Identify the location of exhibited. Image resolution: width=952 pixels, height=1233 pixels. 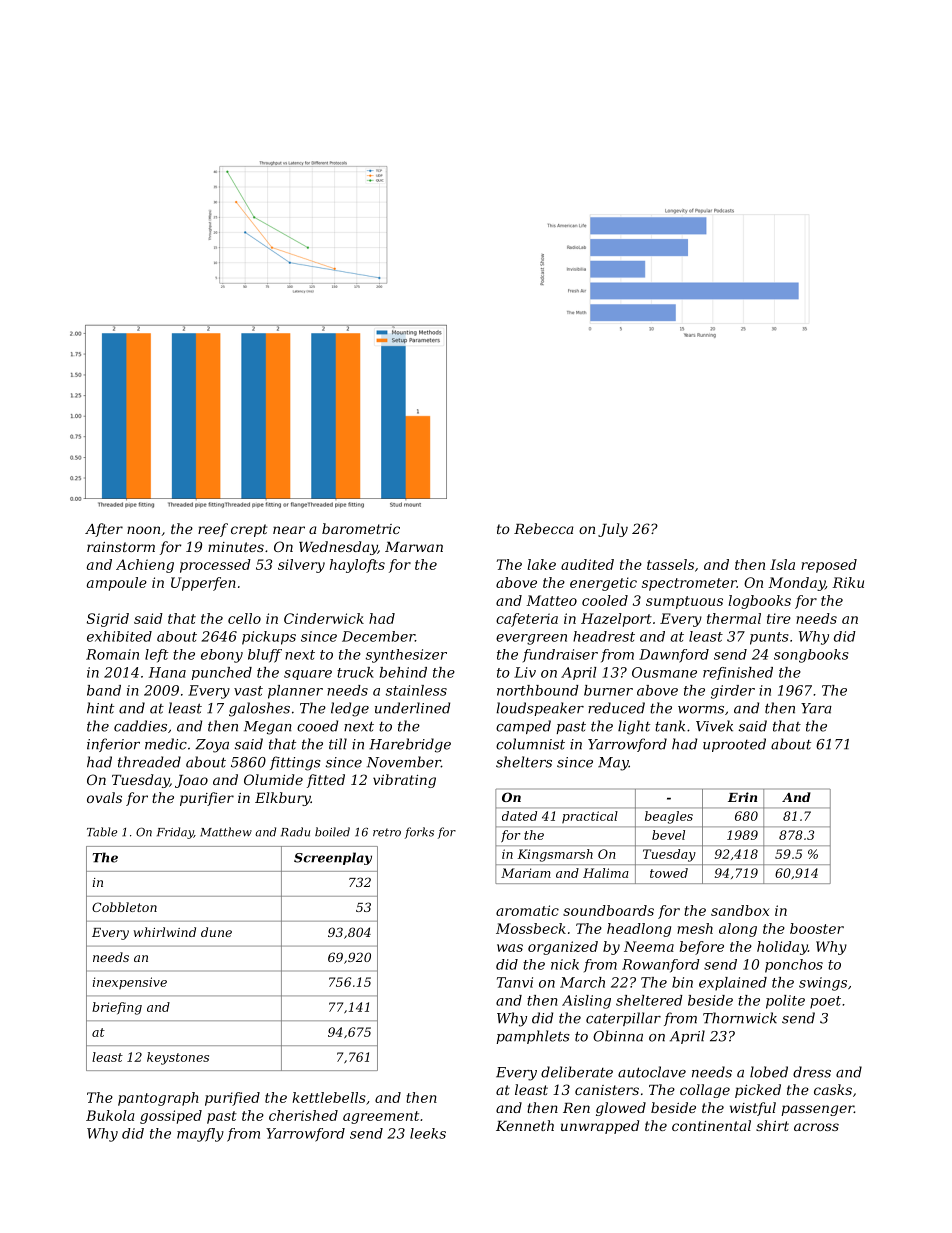
(119, 636).
